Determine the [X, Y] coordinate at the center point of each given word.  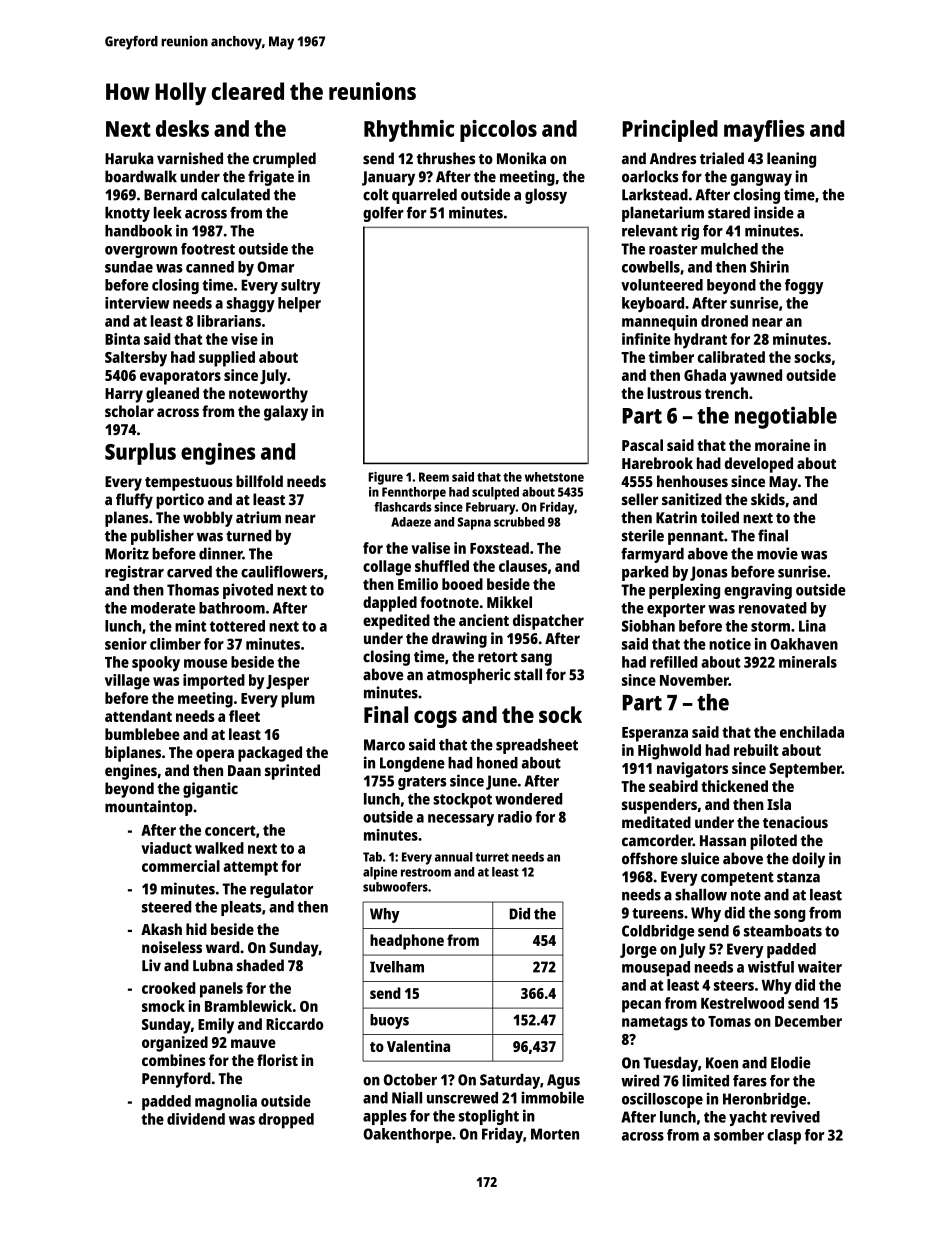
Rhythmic [409, 131]
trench [726, 393]
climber [175, 644]
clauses [523, 566]
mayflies [764, 131]
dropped [286, 1121]
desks [182, 128]
